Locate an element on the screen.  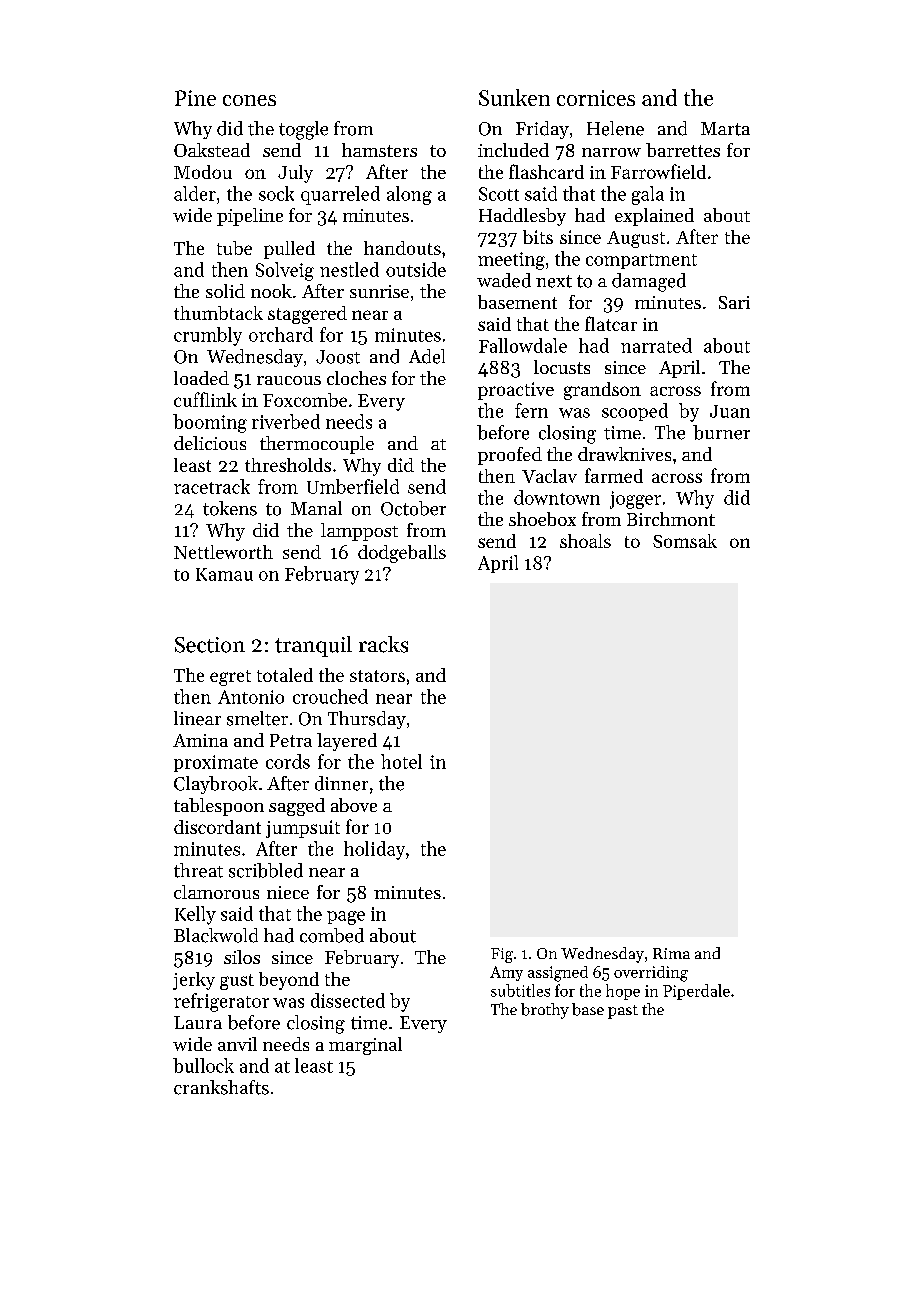
Rima is located at coordinates (671, 953).
